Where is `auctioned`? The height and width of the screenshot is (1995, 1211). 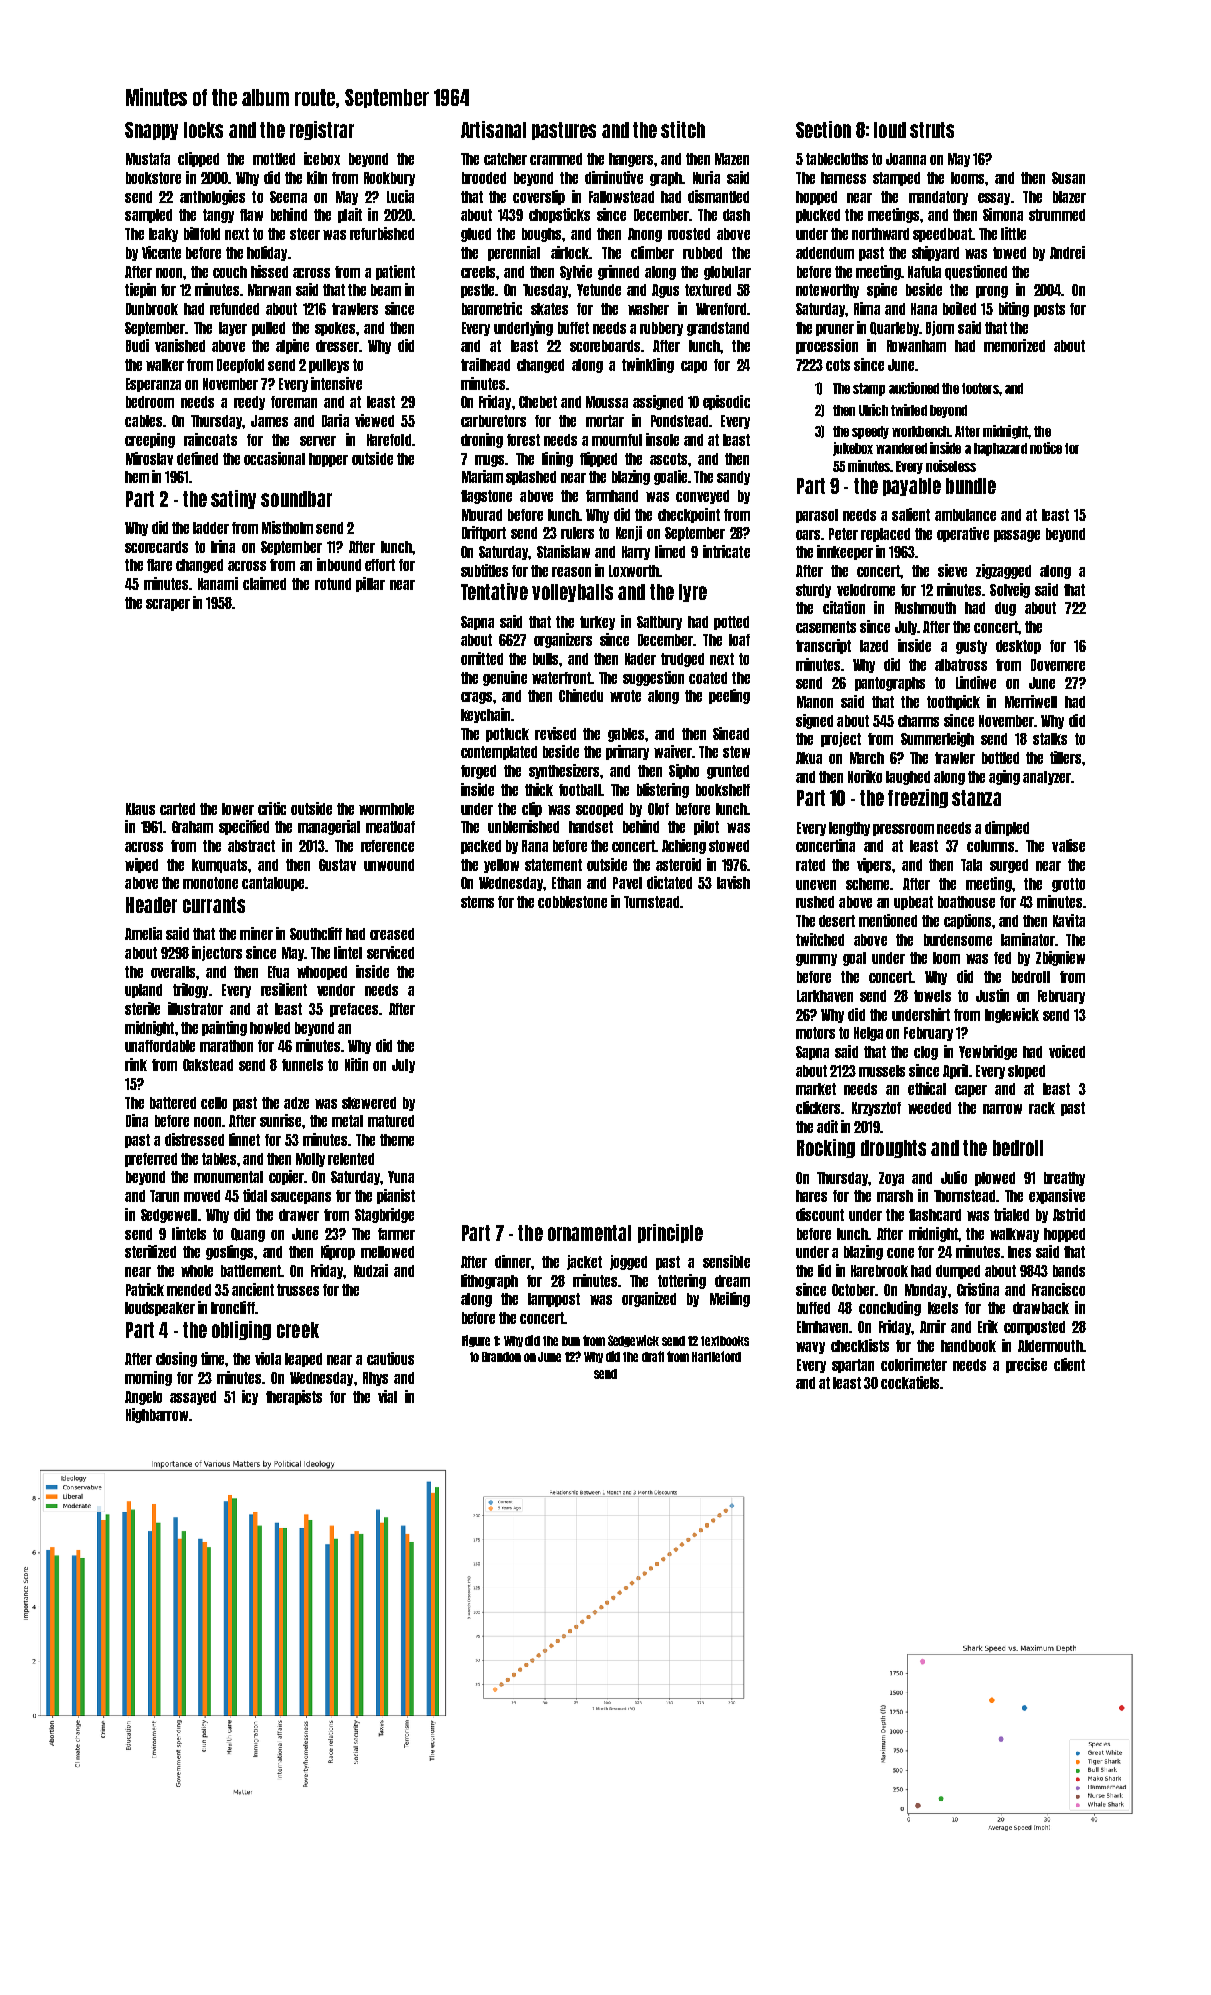 auctioned is located at coordinates (914, 388).
